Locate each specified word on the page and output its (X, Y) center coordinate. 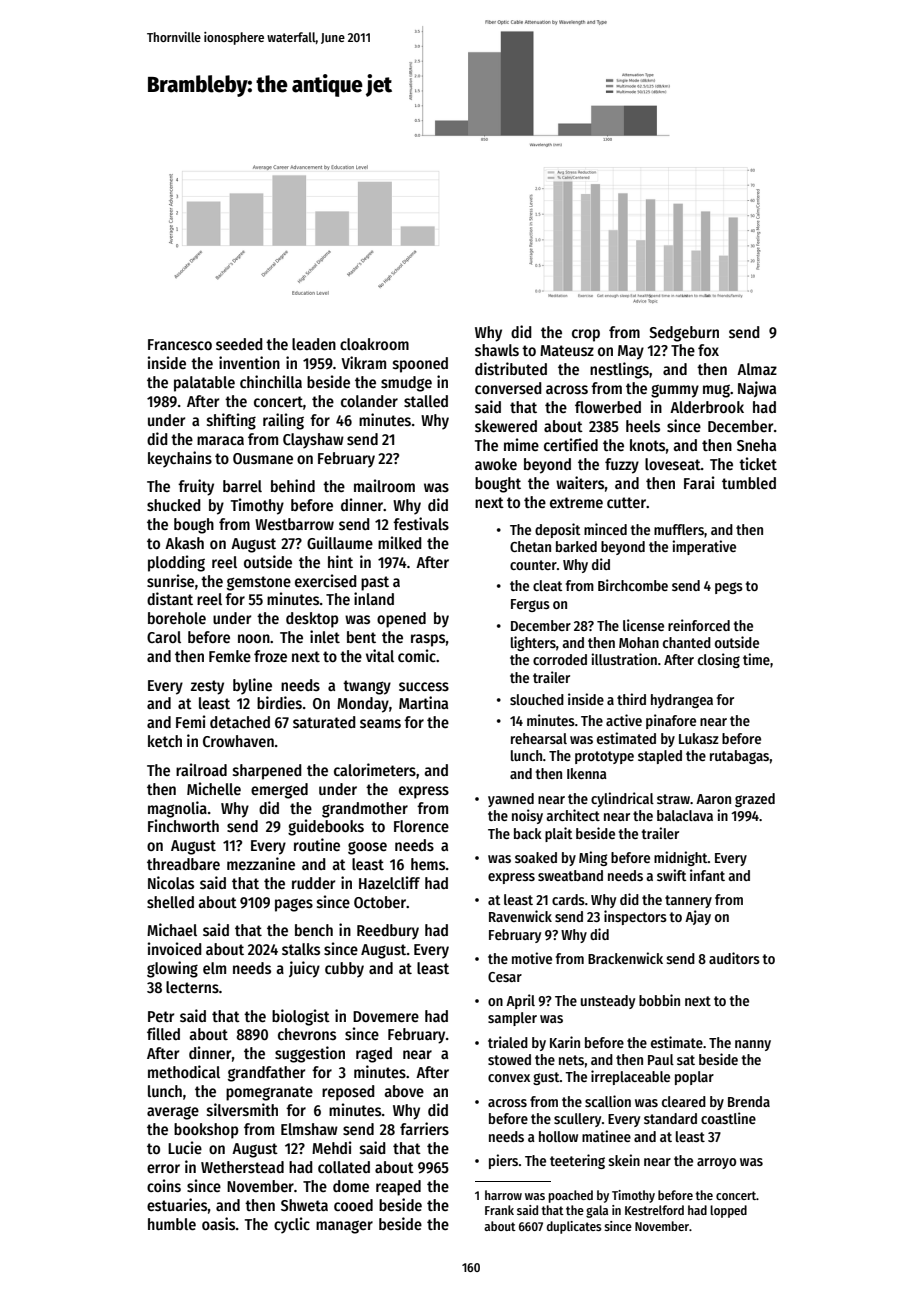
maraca (220, 440)
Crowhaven (238, 741)
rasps (428, 640)
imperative (704, 547)
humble (172, 1224)
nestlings (619, 370)
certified (571, 444)
